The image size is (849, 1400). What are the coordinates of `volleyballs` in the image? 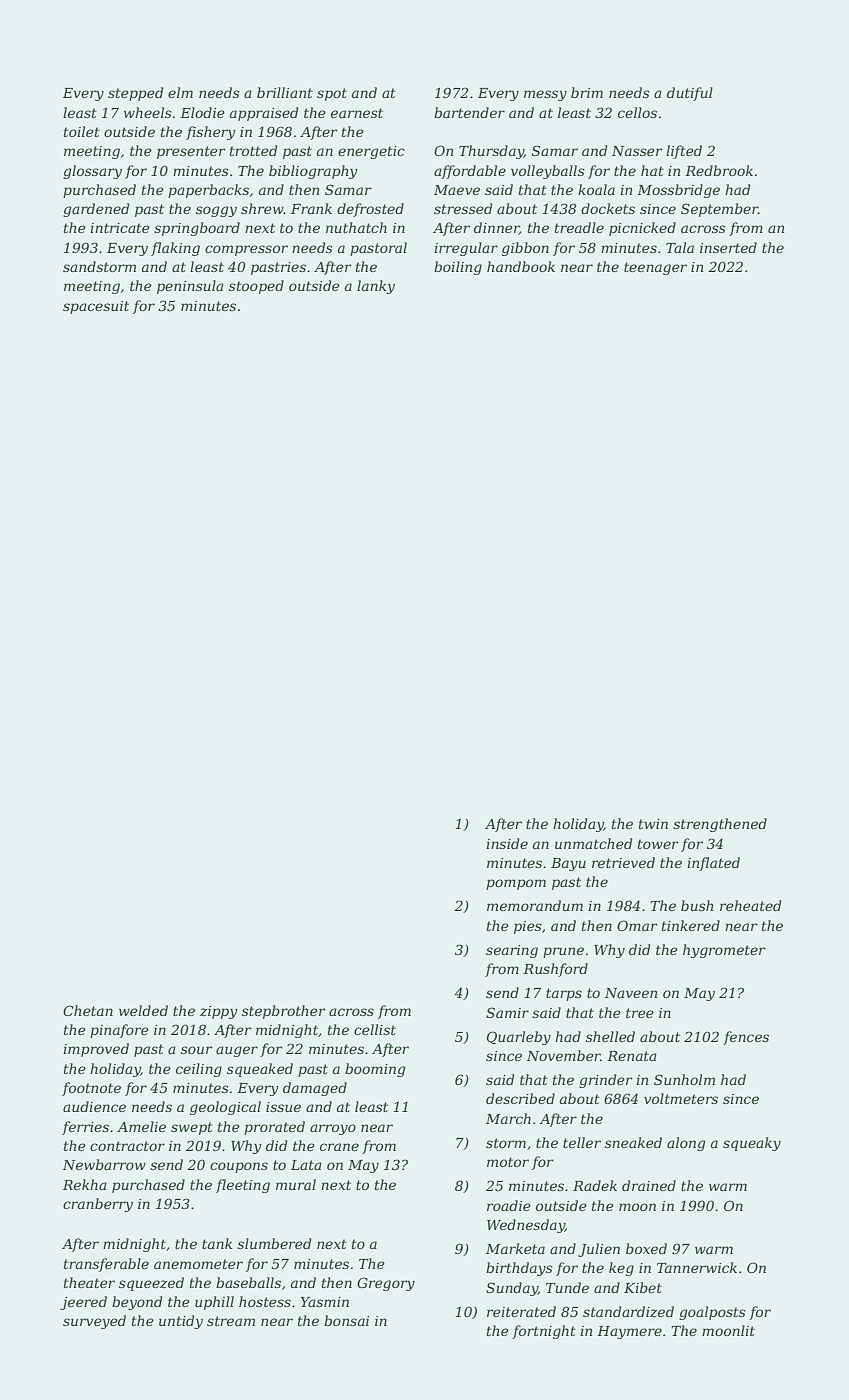 It's located at (548, 172).
